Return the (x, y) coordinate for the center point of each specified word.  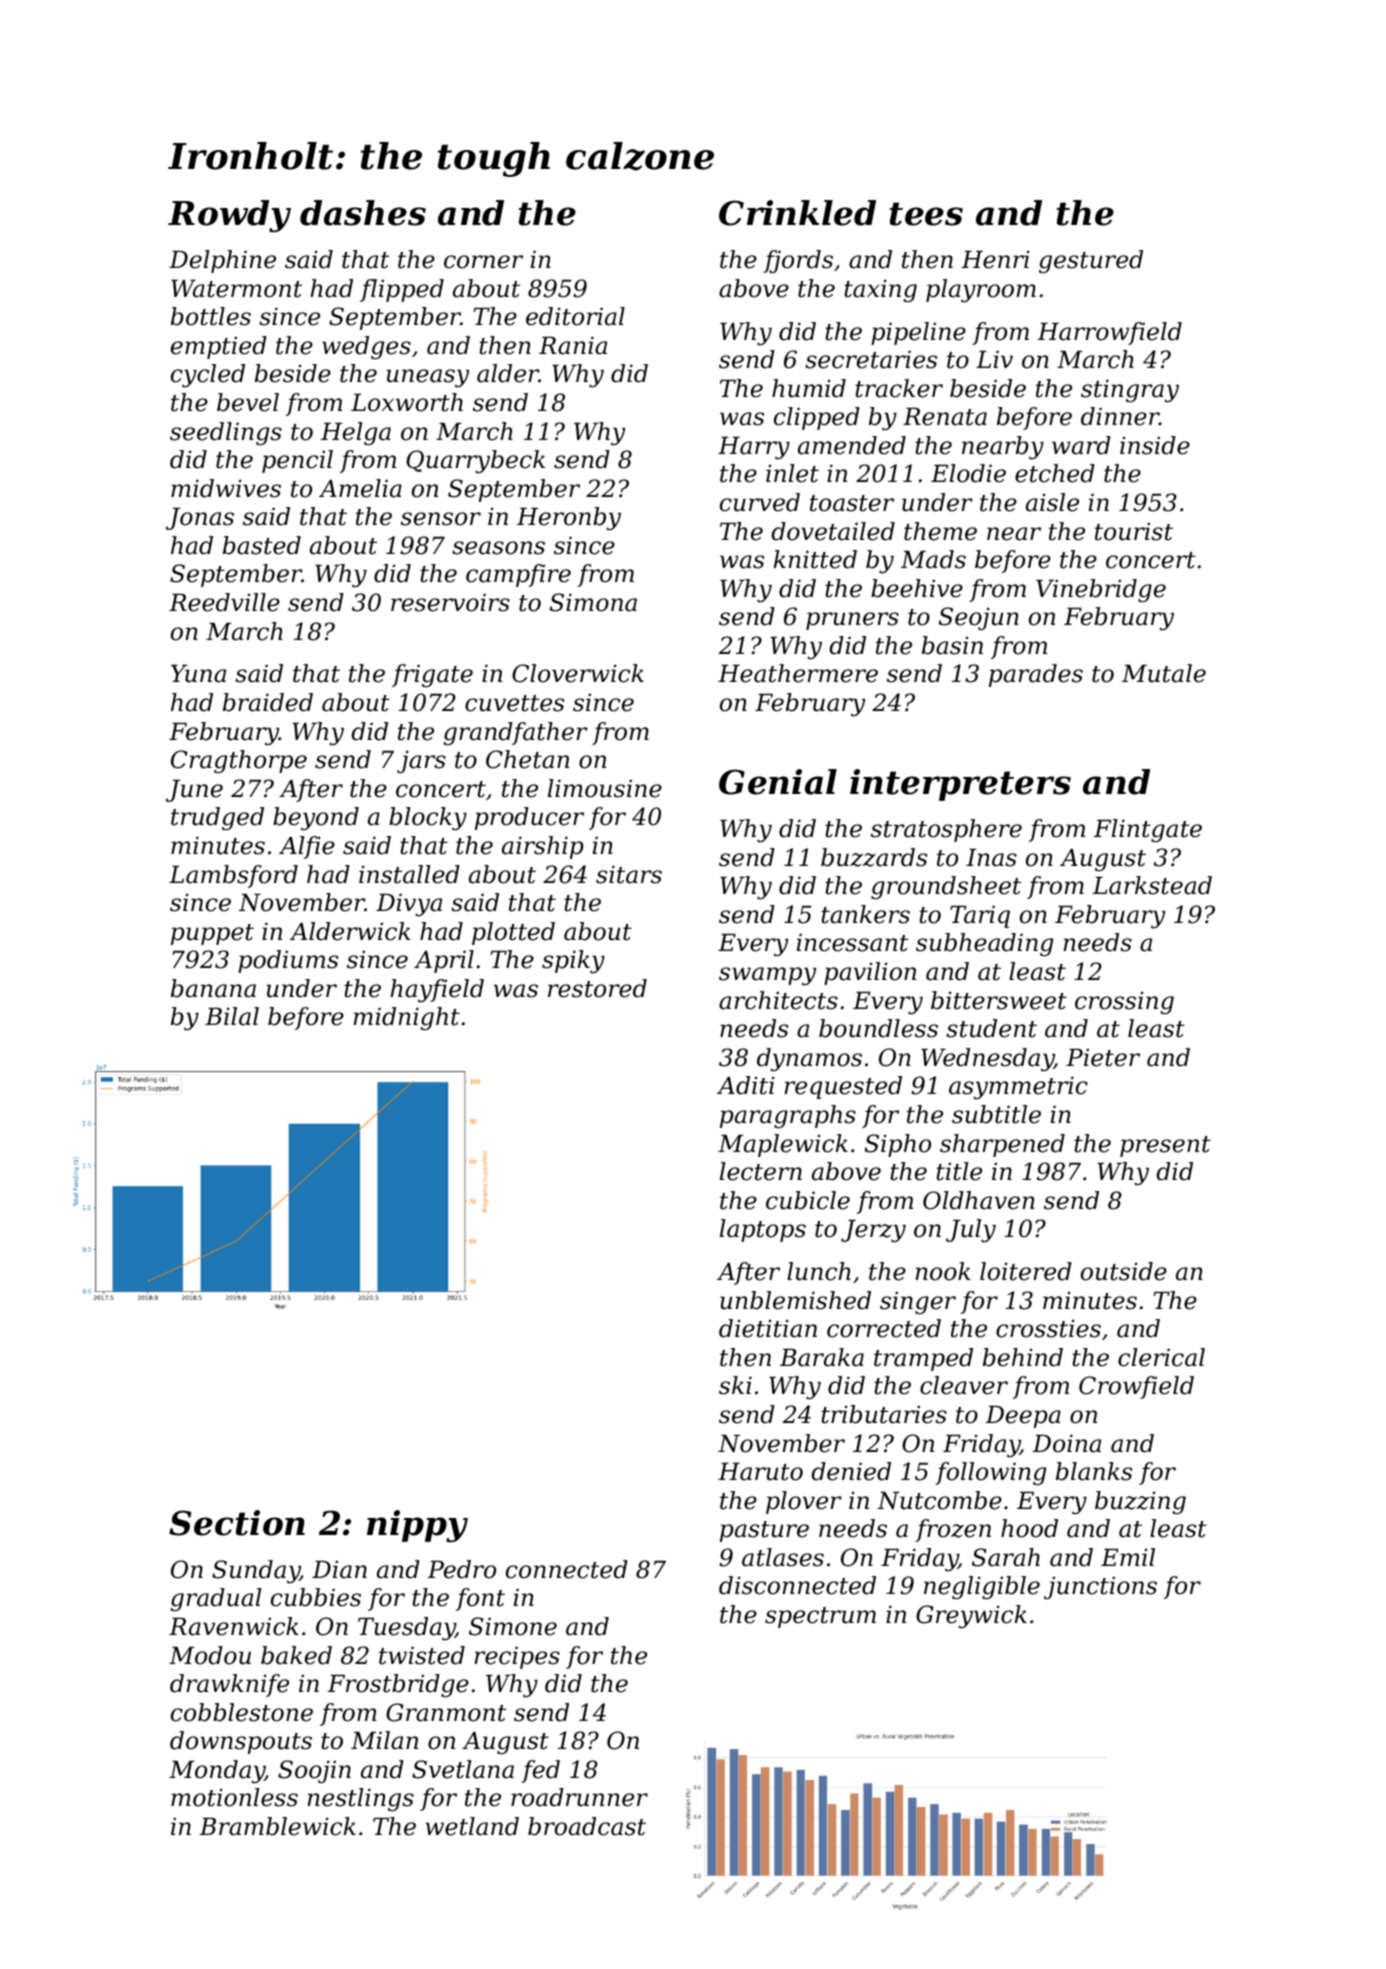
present (1165, 1146)
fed (540, 1771)
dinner (1120, 416)
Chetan (527, 759)
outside (1124, 1271)
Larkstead (1152, 885)
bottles (211, 316)
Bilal (232, 1016)
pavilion (870, 973)
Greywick (971, 1616)
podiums (288, 961)
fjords (798, 261)
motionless (234, 1797)
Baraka (822, 1357)
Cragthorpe (239, 761)
